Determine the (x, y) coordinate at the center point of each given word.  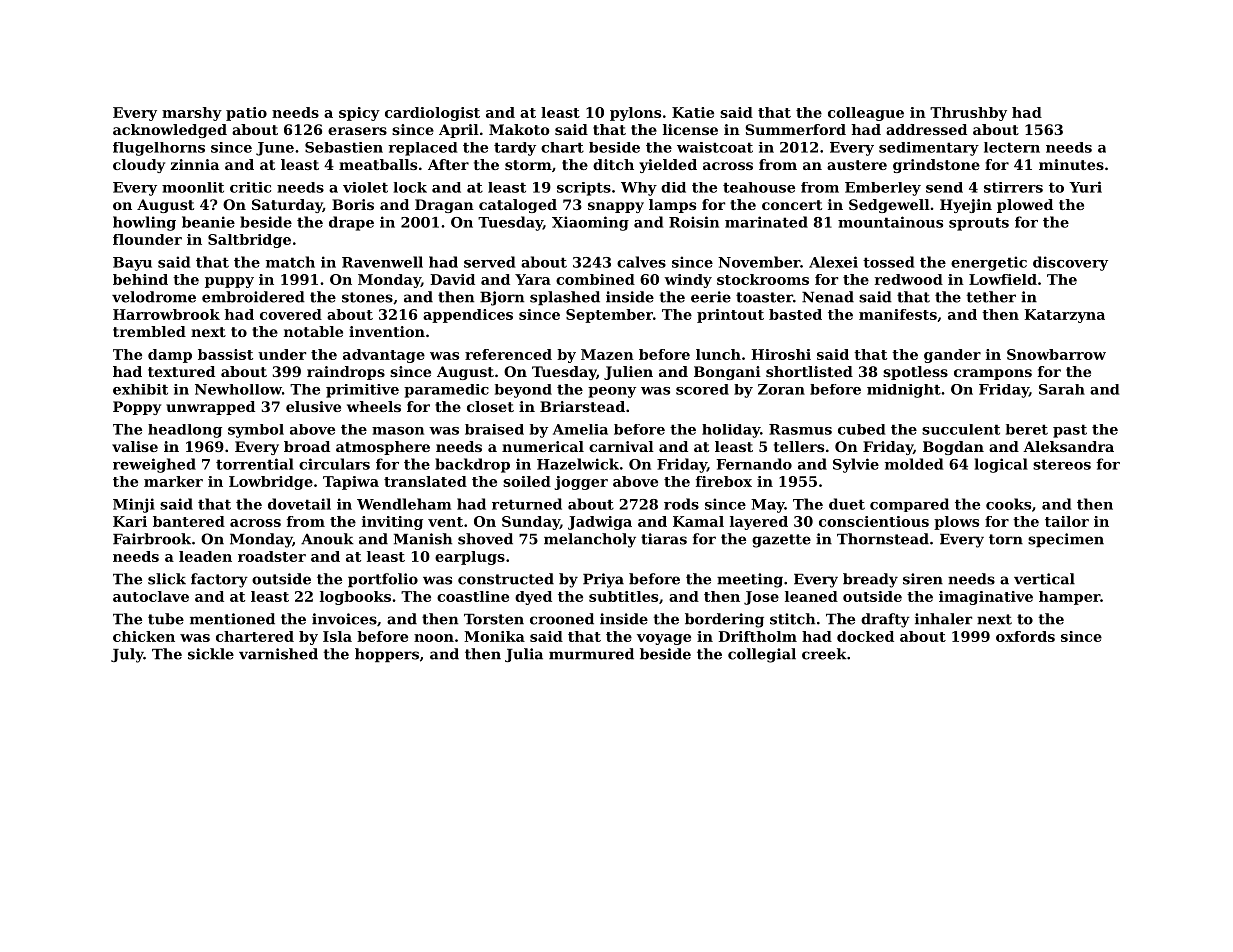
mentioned (232, 619)
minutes (1071, 164)
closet (490, 406)
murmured (591, 654)
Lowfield (1003, 279)
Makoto (519, 129)
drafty (885, 620)
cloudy (139, 166)
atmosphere (383, 448)
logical (1001, 465)
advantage (384, 356)
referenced (508, 354)
